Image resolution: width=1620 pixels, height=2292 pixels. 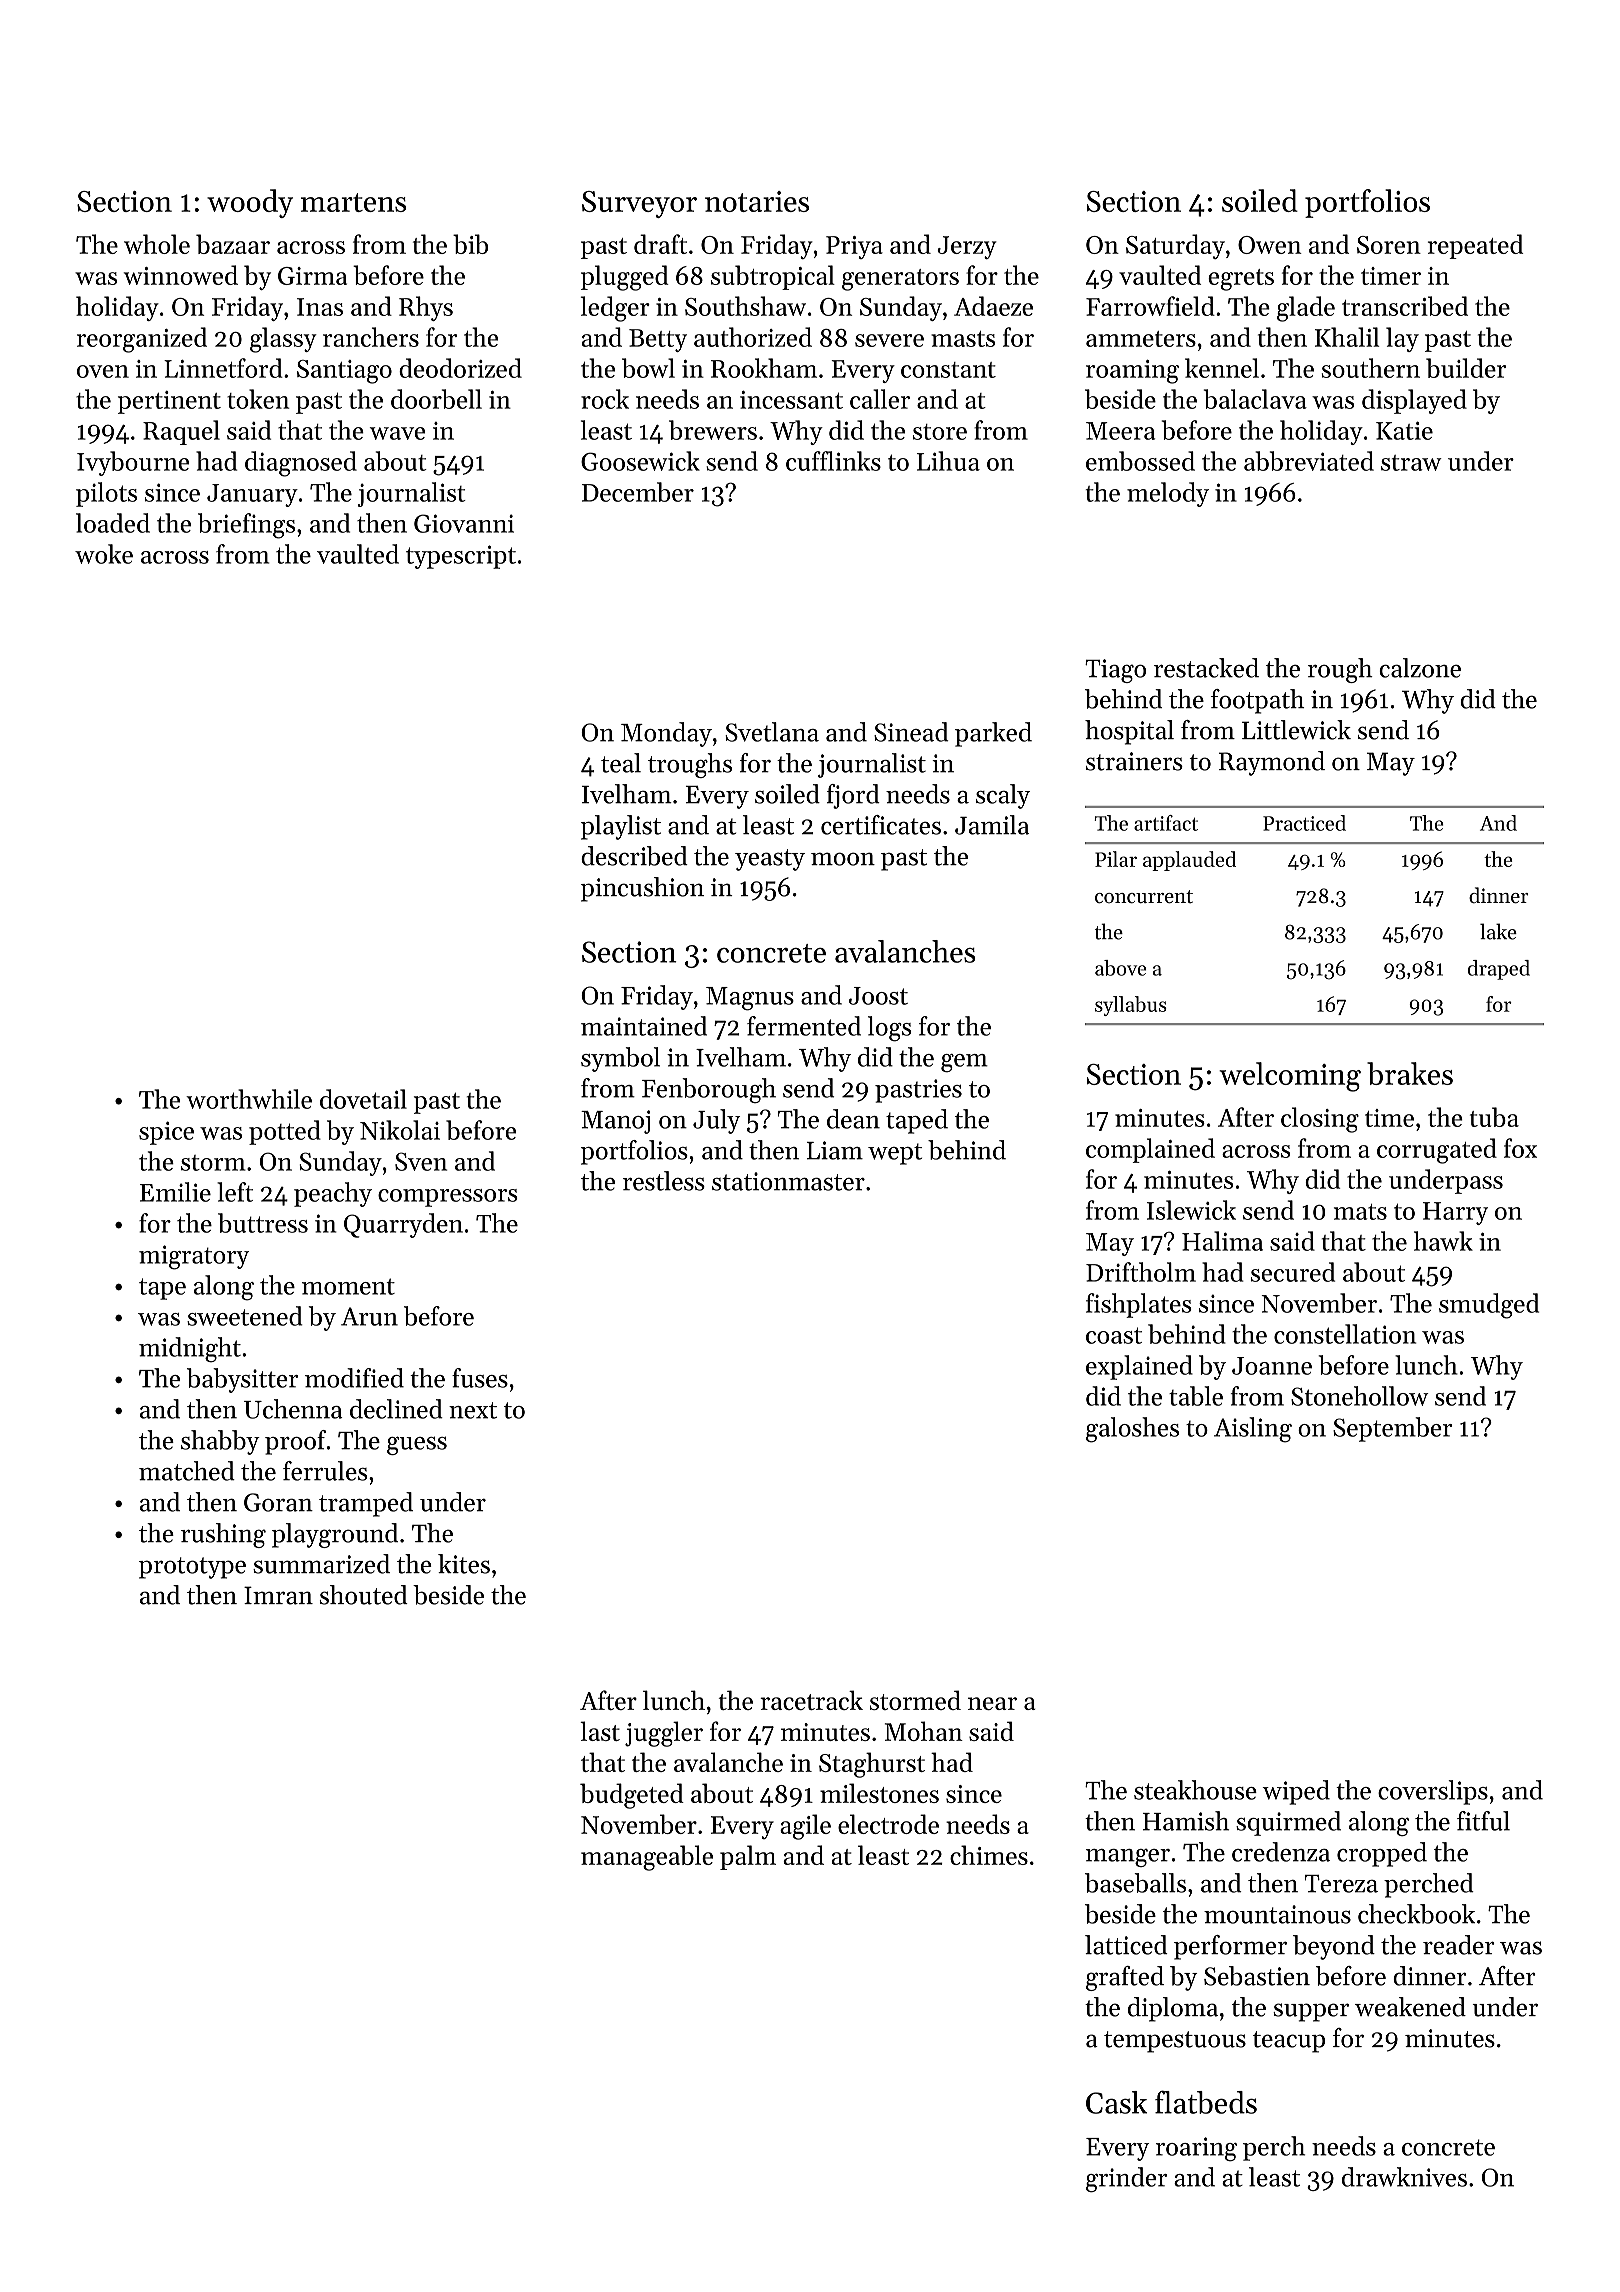 I want to click on agile, so click(x=805, y=1827).
